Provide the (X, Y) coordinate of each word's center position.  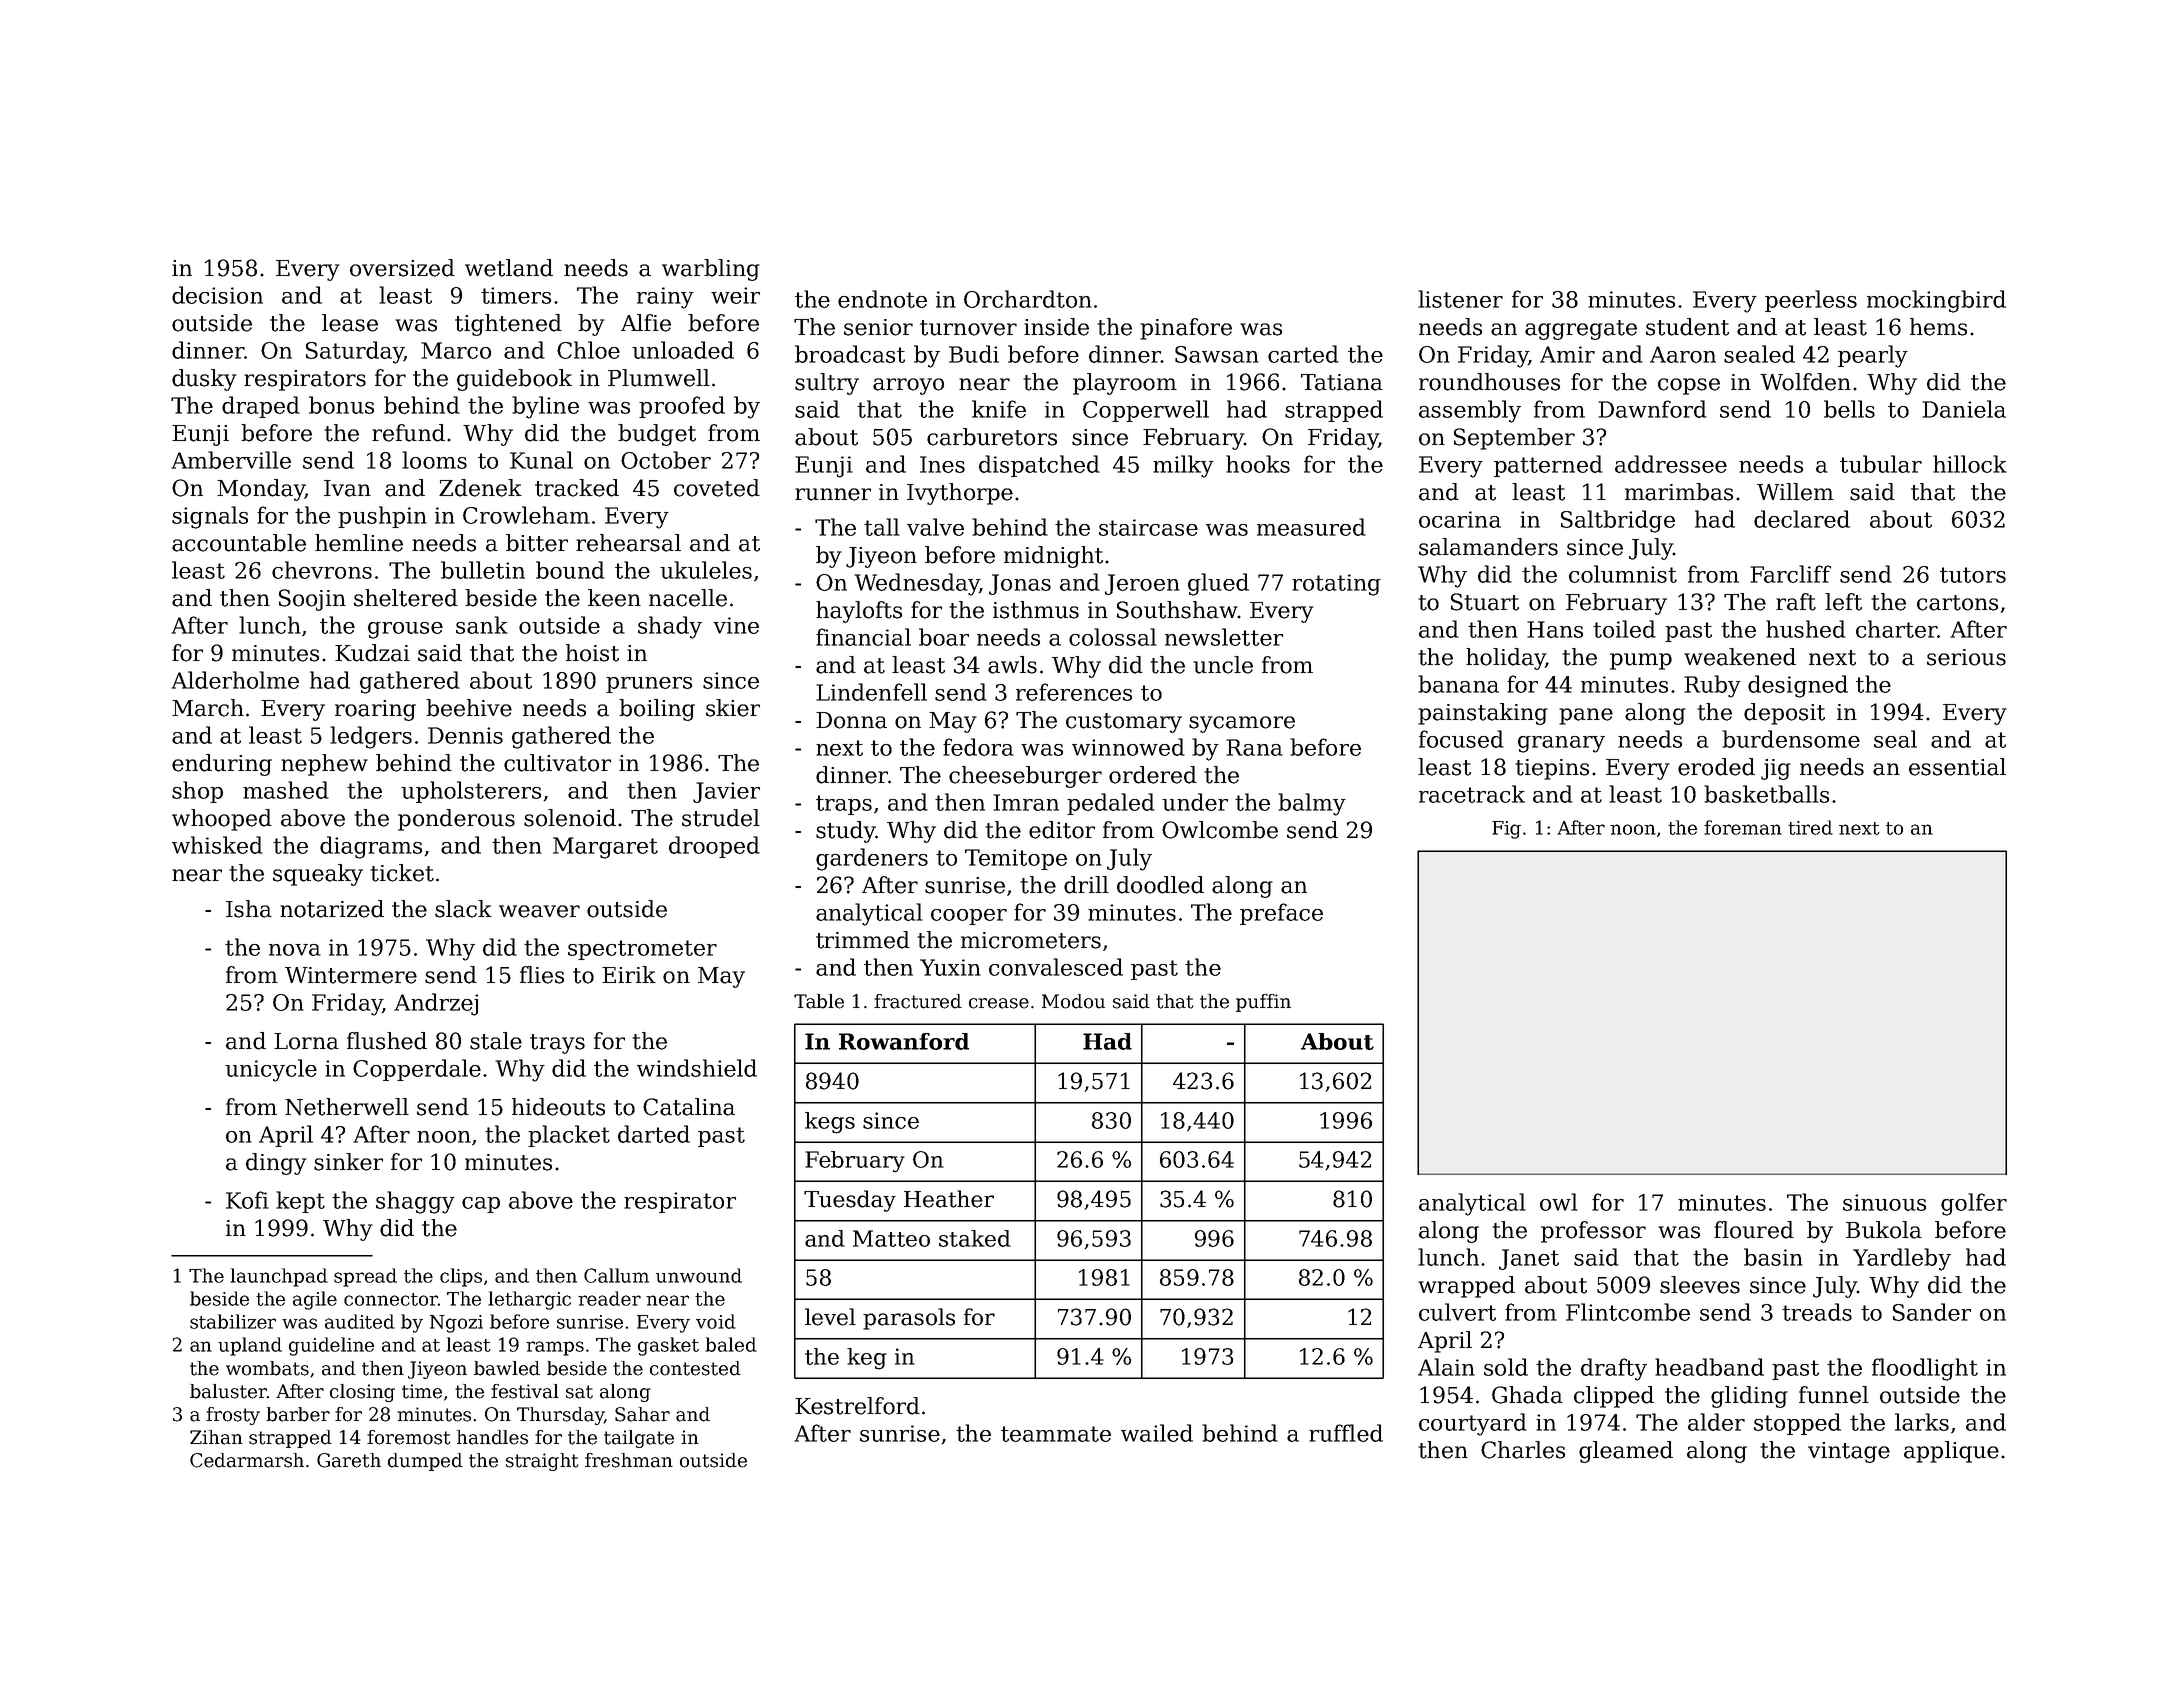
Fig (1506, 830)
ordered (1153, 775)
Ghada (1527, 1395)
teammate (1056, 1434)
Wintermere (351, 975)
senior (878, 327)
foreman (1743, 827)
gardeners (872, 859)
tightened (508, 325)
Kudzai (372, 653)
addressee (1671, 464)
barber (298, 1414)
